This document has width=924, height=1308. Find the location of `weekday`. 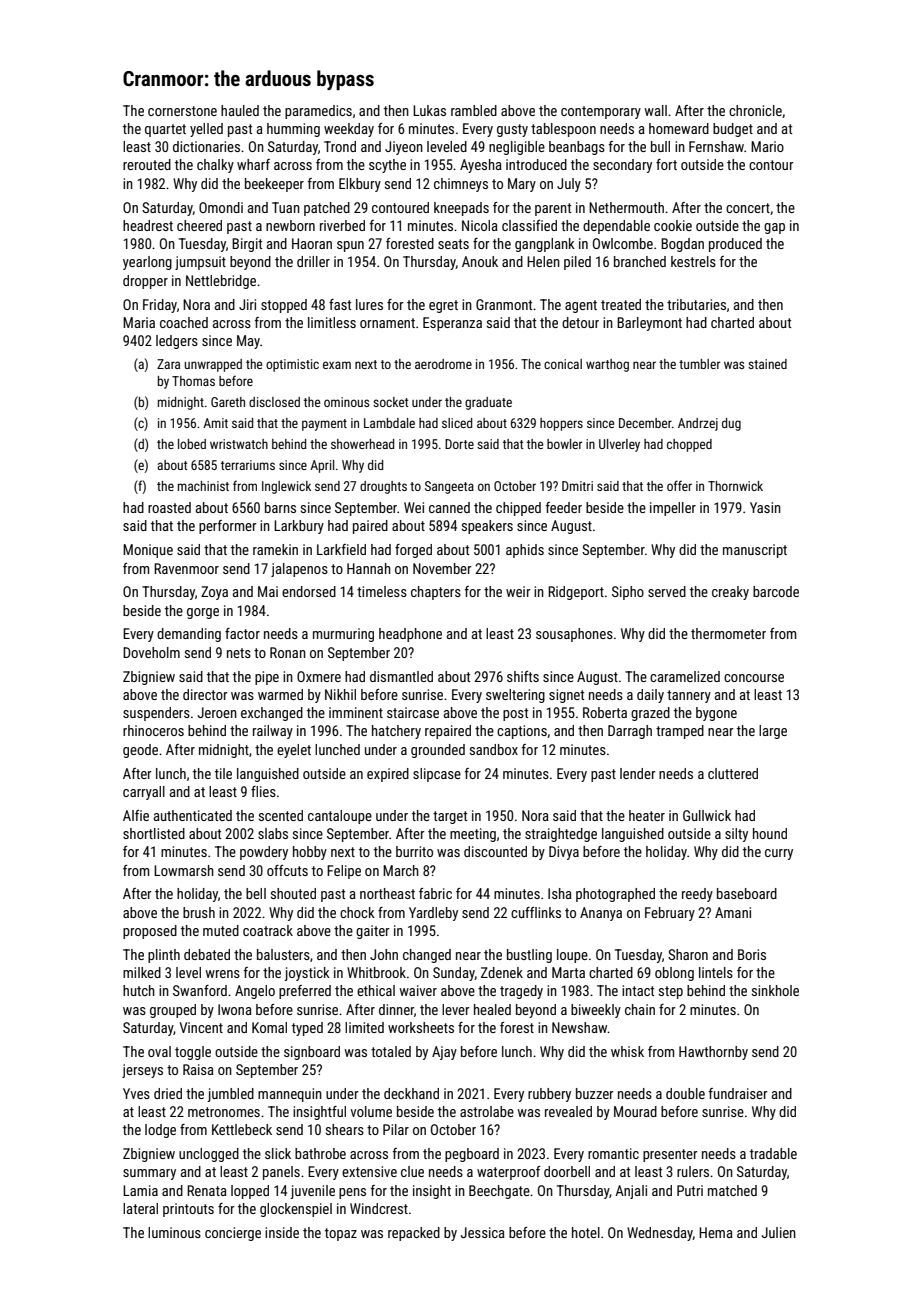

weekday is located at coordinates (349, 130).
